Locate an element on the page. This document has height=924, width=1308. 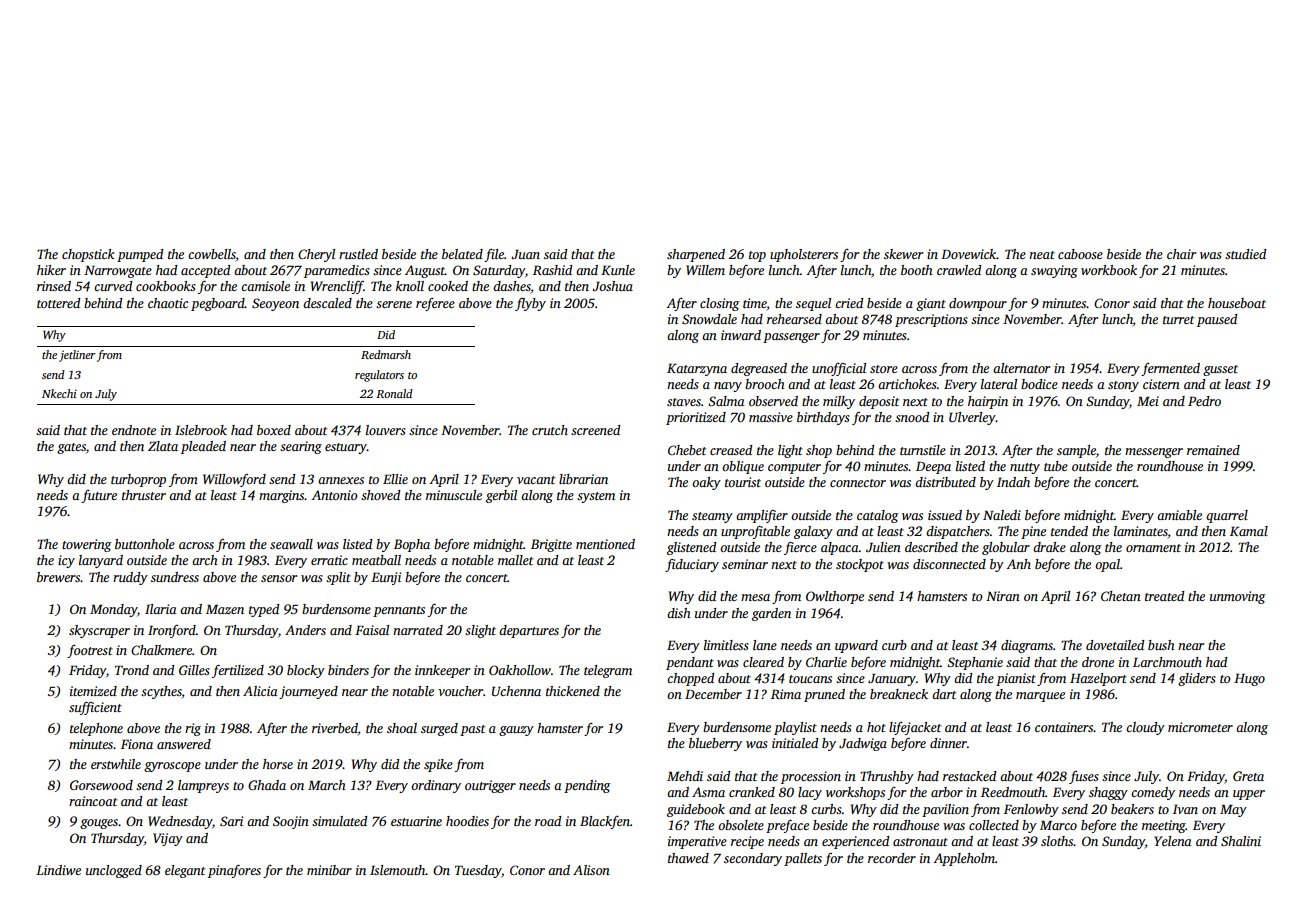
hiker is located at coordinates (51, 270).
